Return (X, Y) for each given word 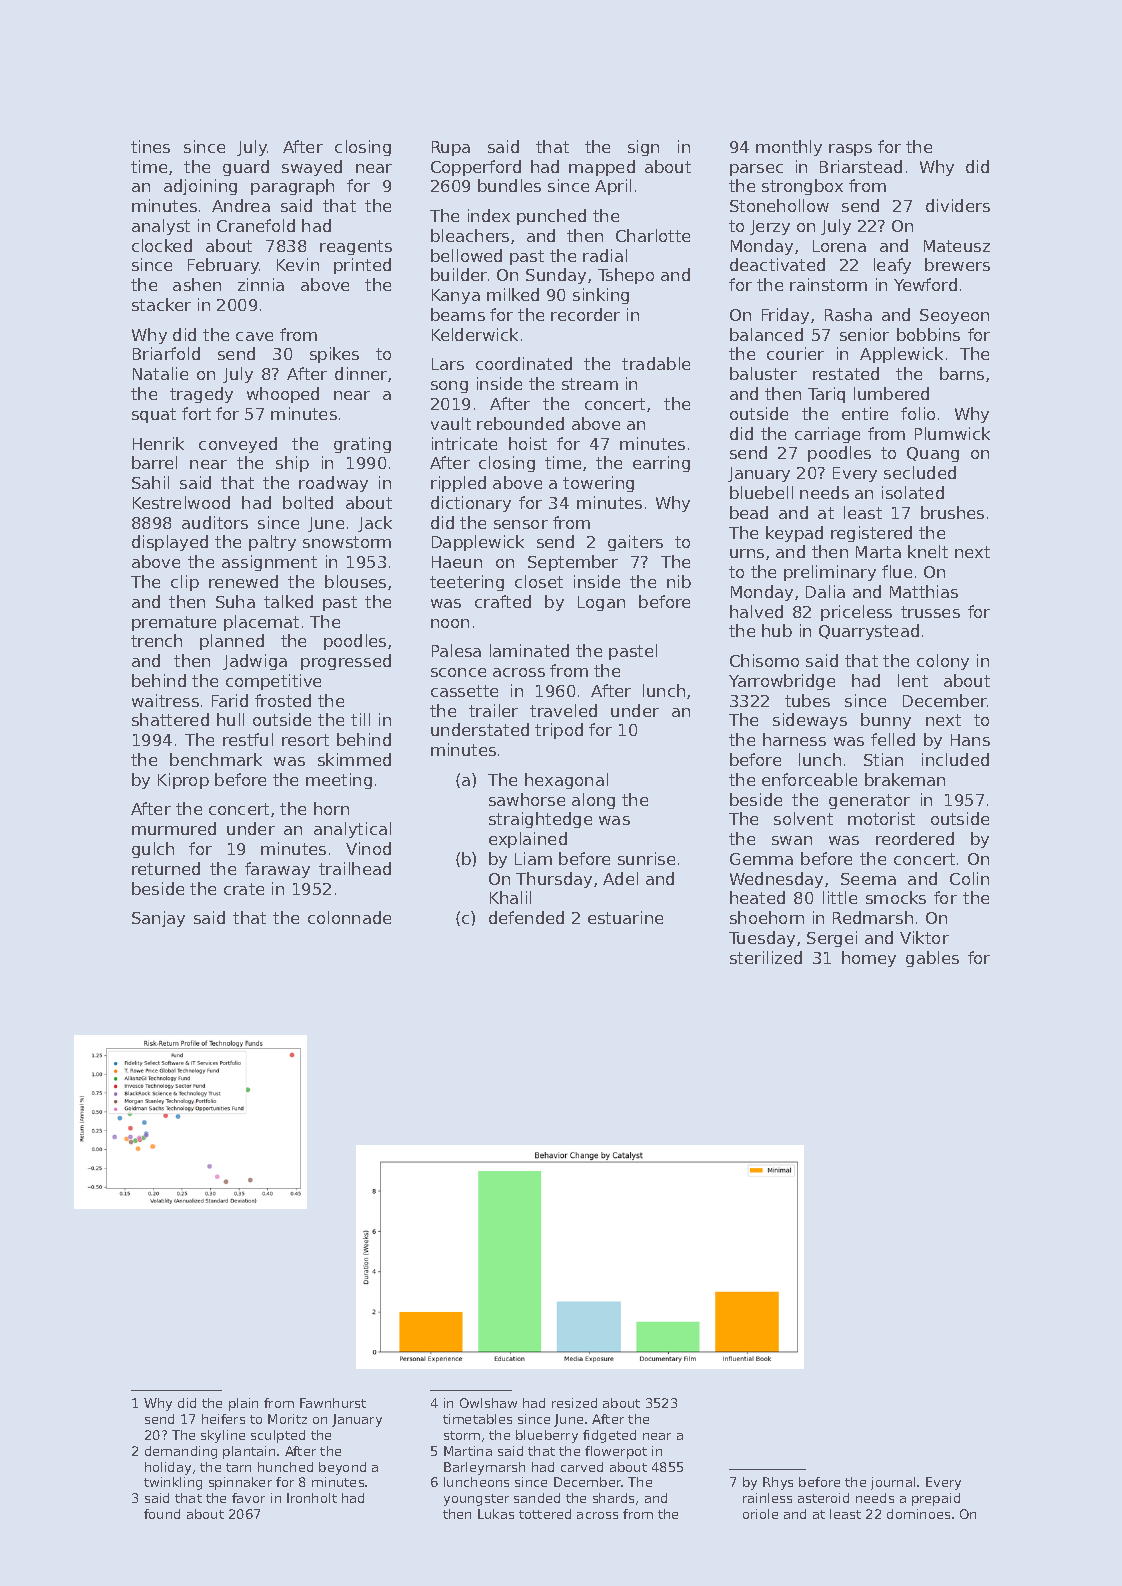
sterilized (766, 957)
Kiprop (183, 781)
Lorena (839, 246)
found (162, 1514)
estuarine (625, 917)
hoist (528, 443)
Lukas (496, 1514)
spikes (334, 355)
